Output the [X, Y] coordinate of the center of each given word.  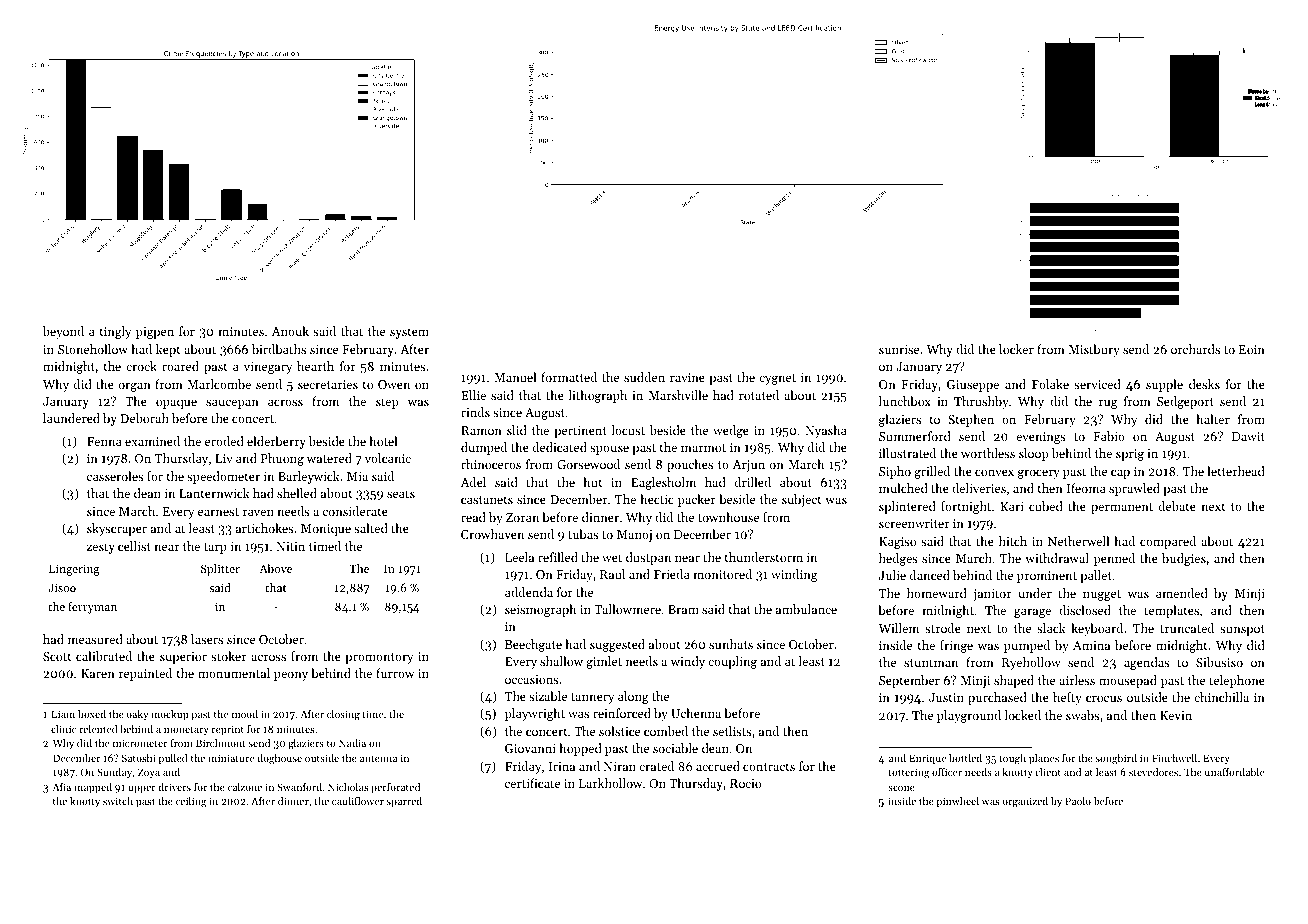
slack [1051, 628]
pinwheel [958, 802]
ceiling [191, 802]
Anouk [290, 331]
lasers [207, 639]
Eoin [1252, 349]
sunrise [899, 349]
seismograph [540, 610]
